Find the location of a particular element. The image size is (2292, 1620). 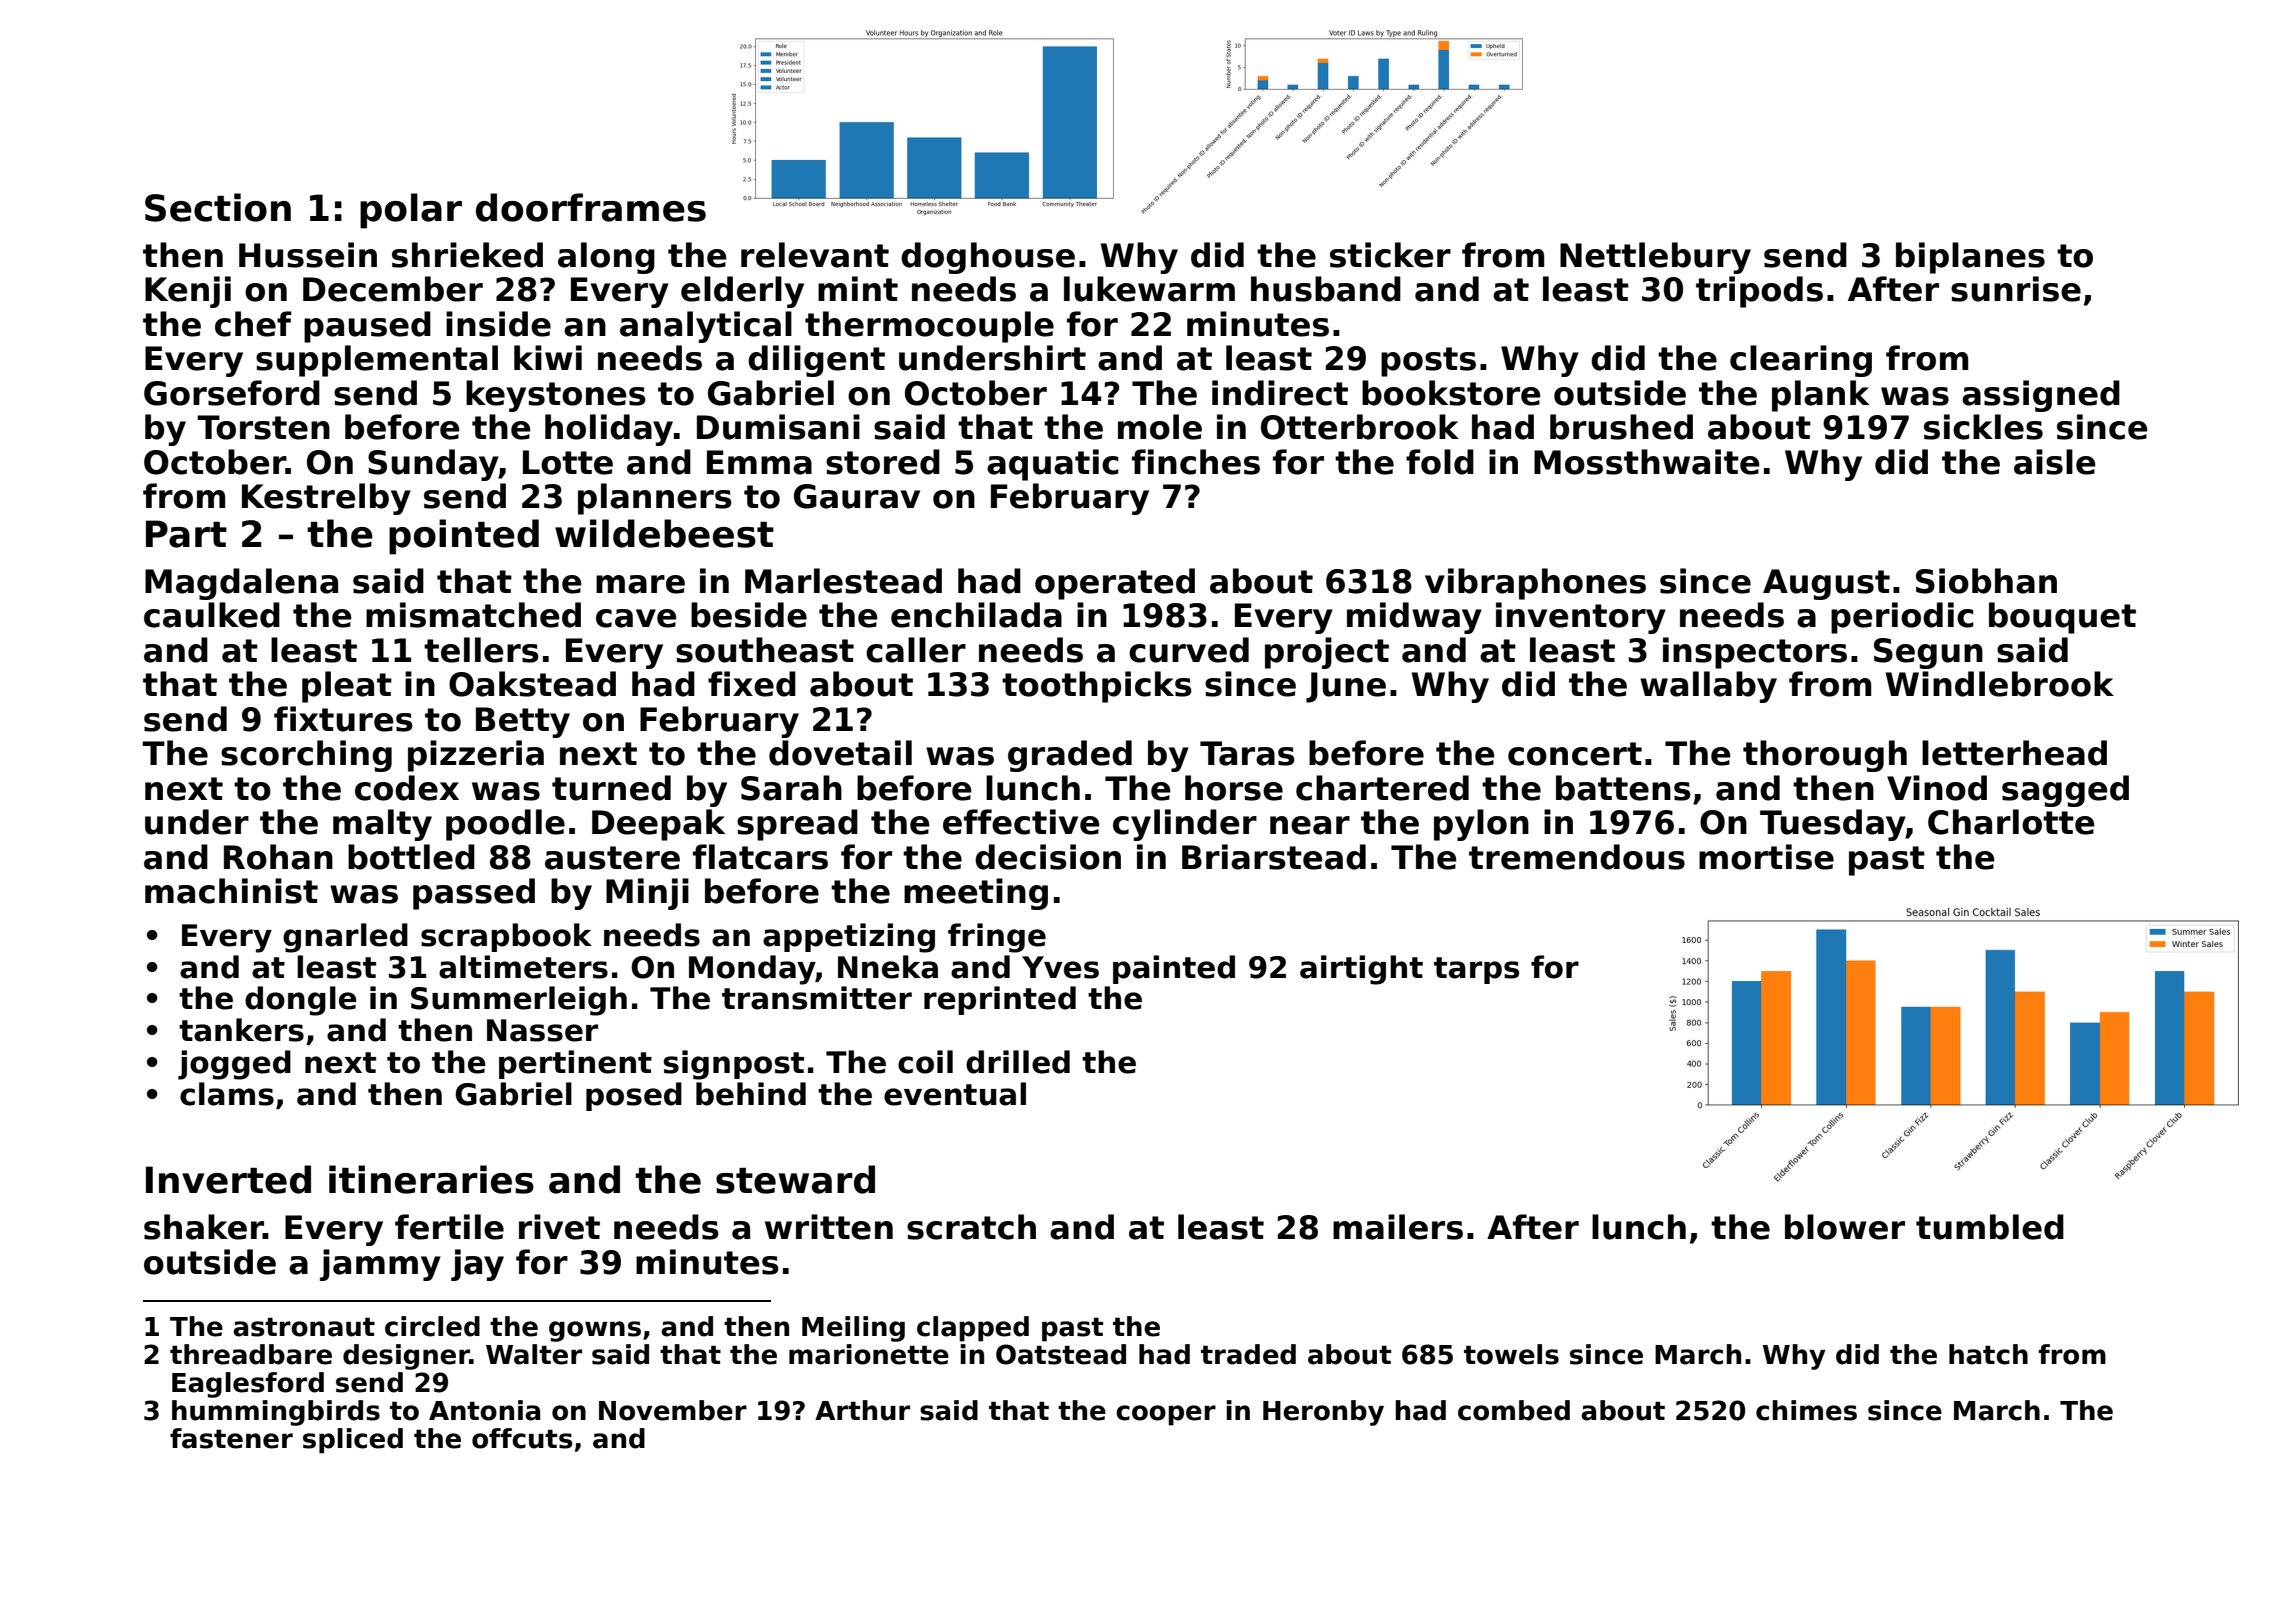

doorframes is located at coordinates (591, 207).
